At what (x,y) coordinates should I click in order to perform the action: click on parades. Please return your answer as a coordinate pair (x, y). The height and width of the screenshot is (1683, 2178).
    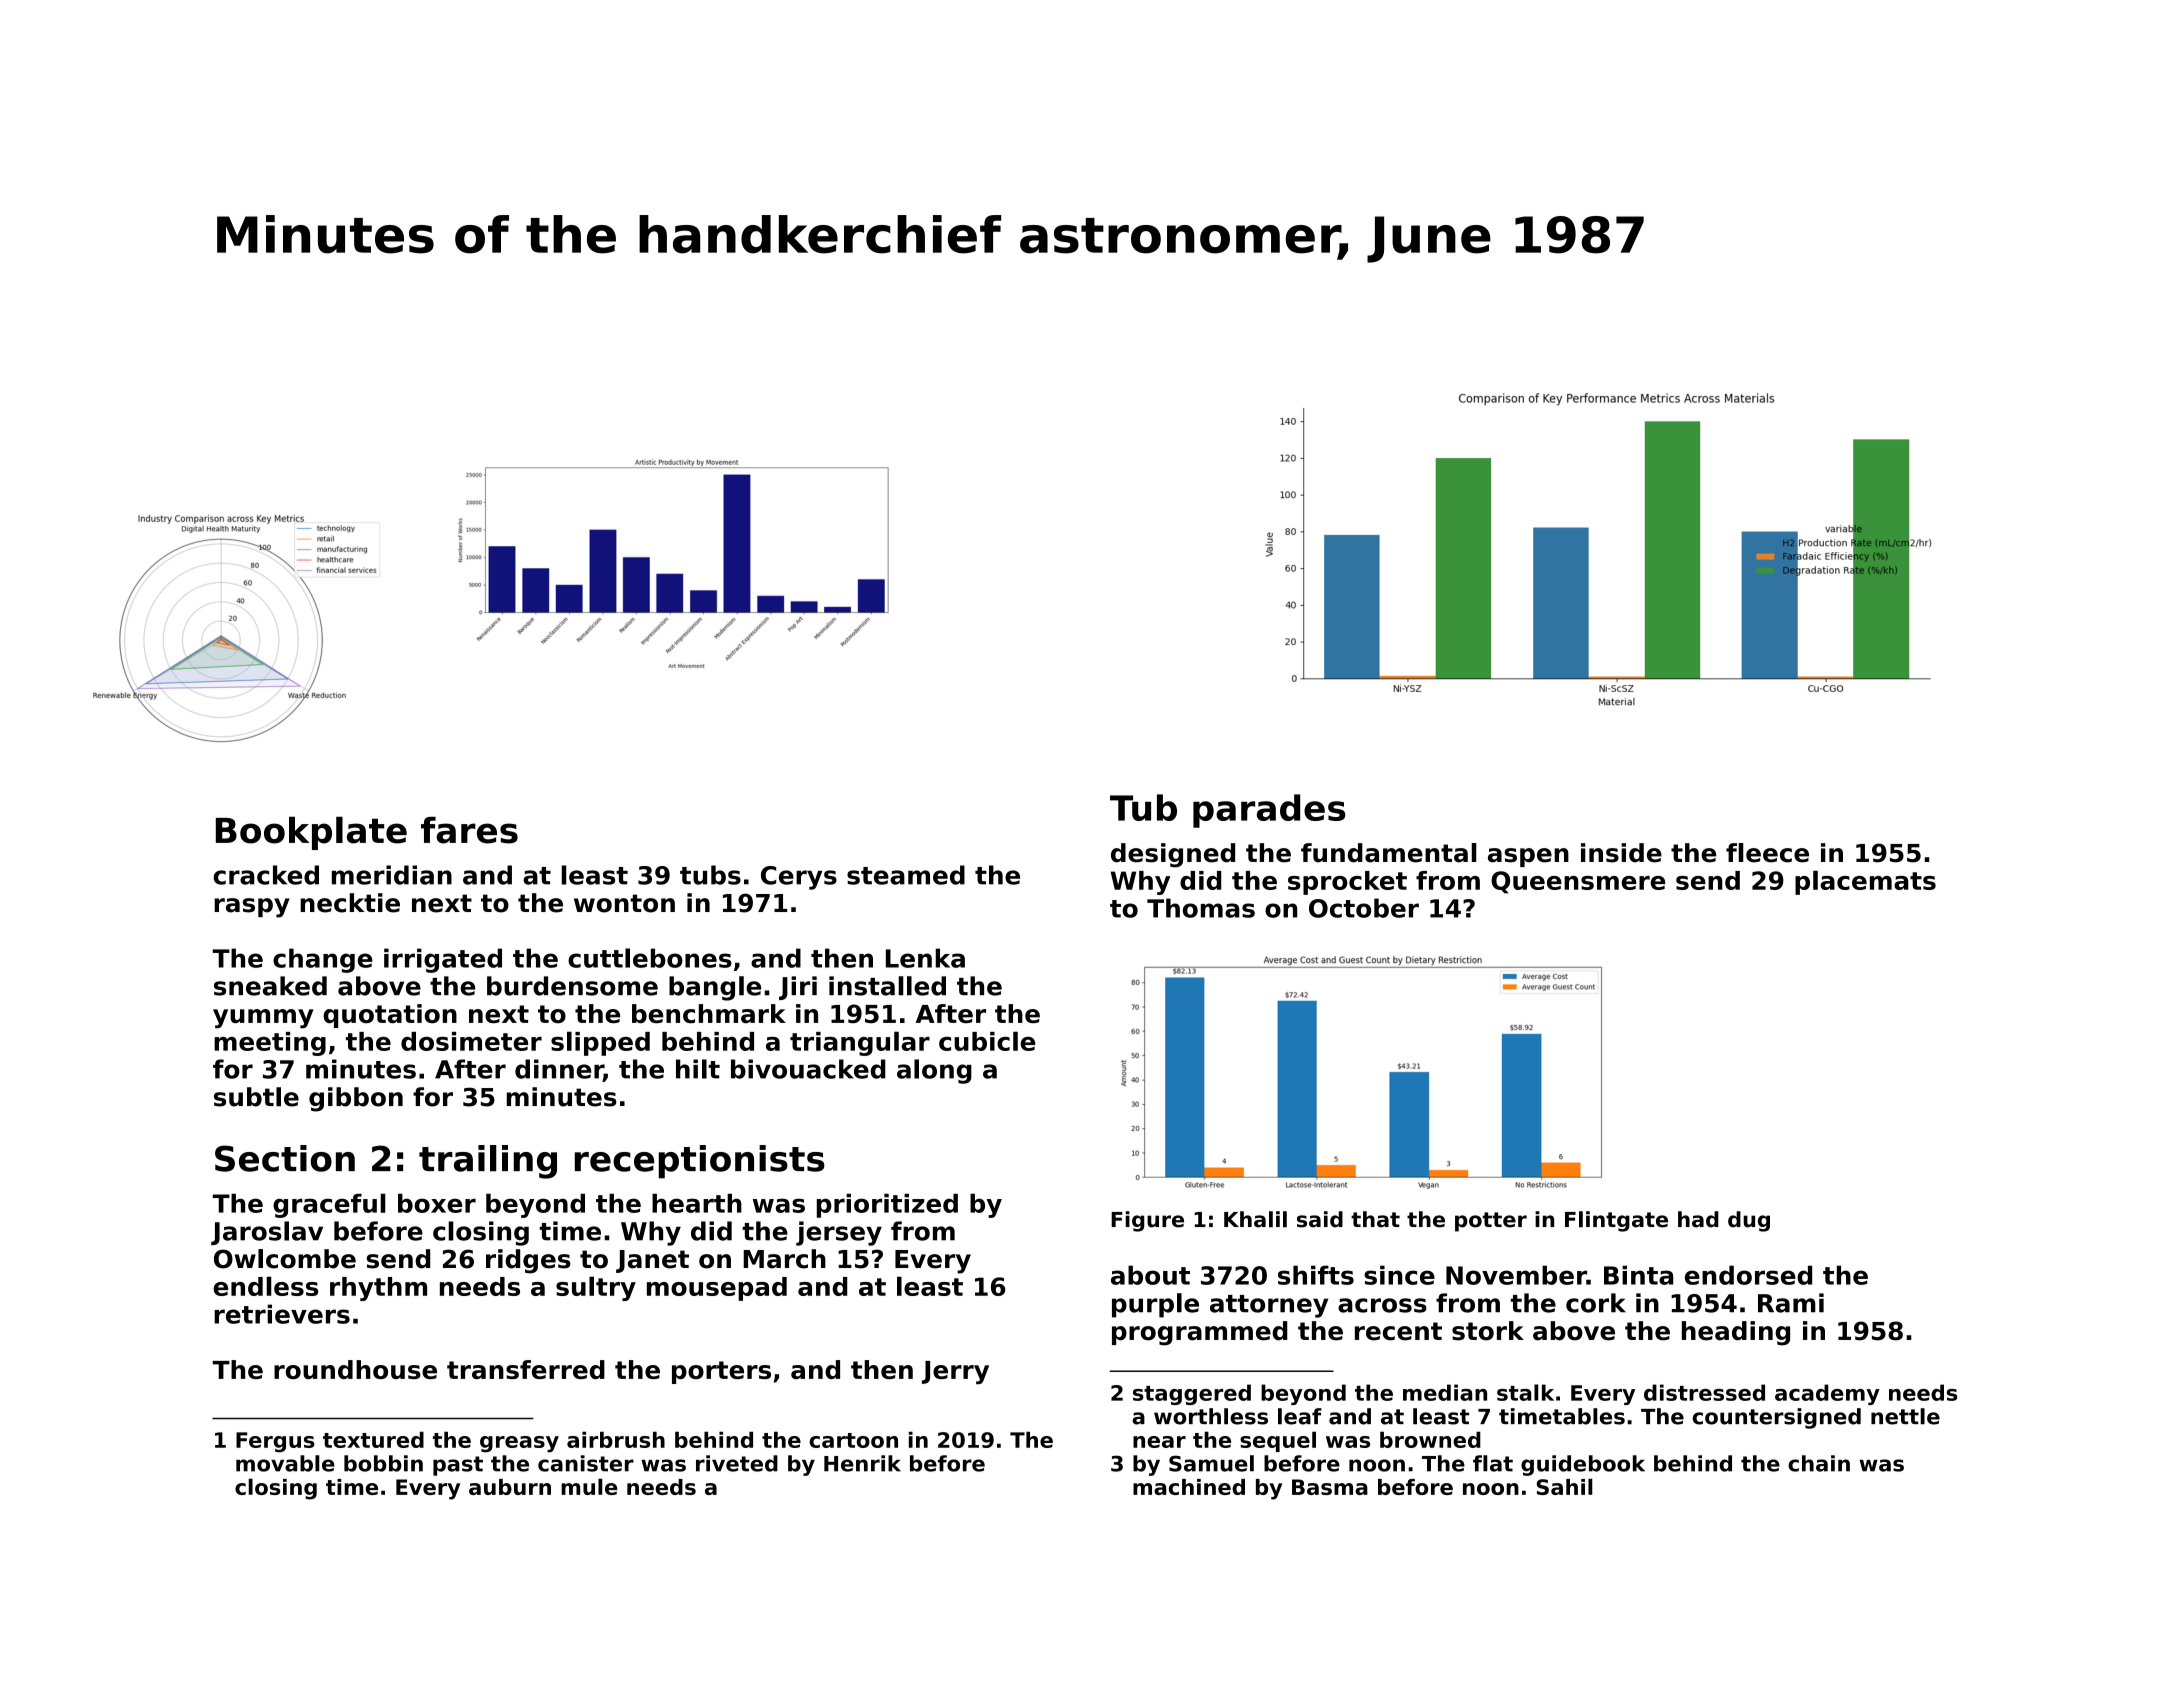
    Looking at the image, I should click on (1269, 811).
